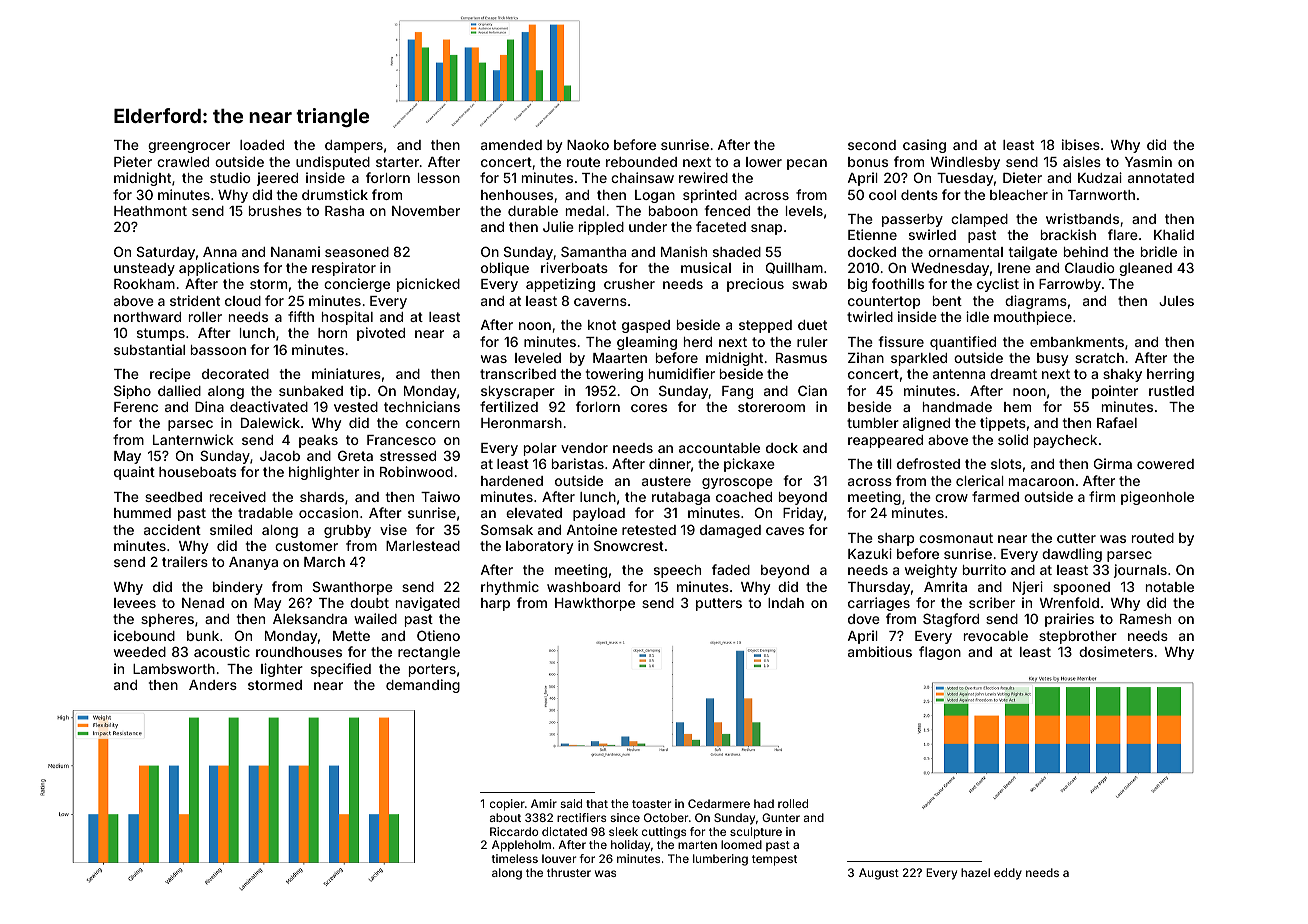  What do you see at coordinates (515, 858) in the document?
I see `timeless` at bounding box center [515, 858].
